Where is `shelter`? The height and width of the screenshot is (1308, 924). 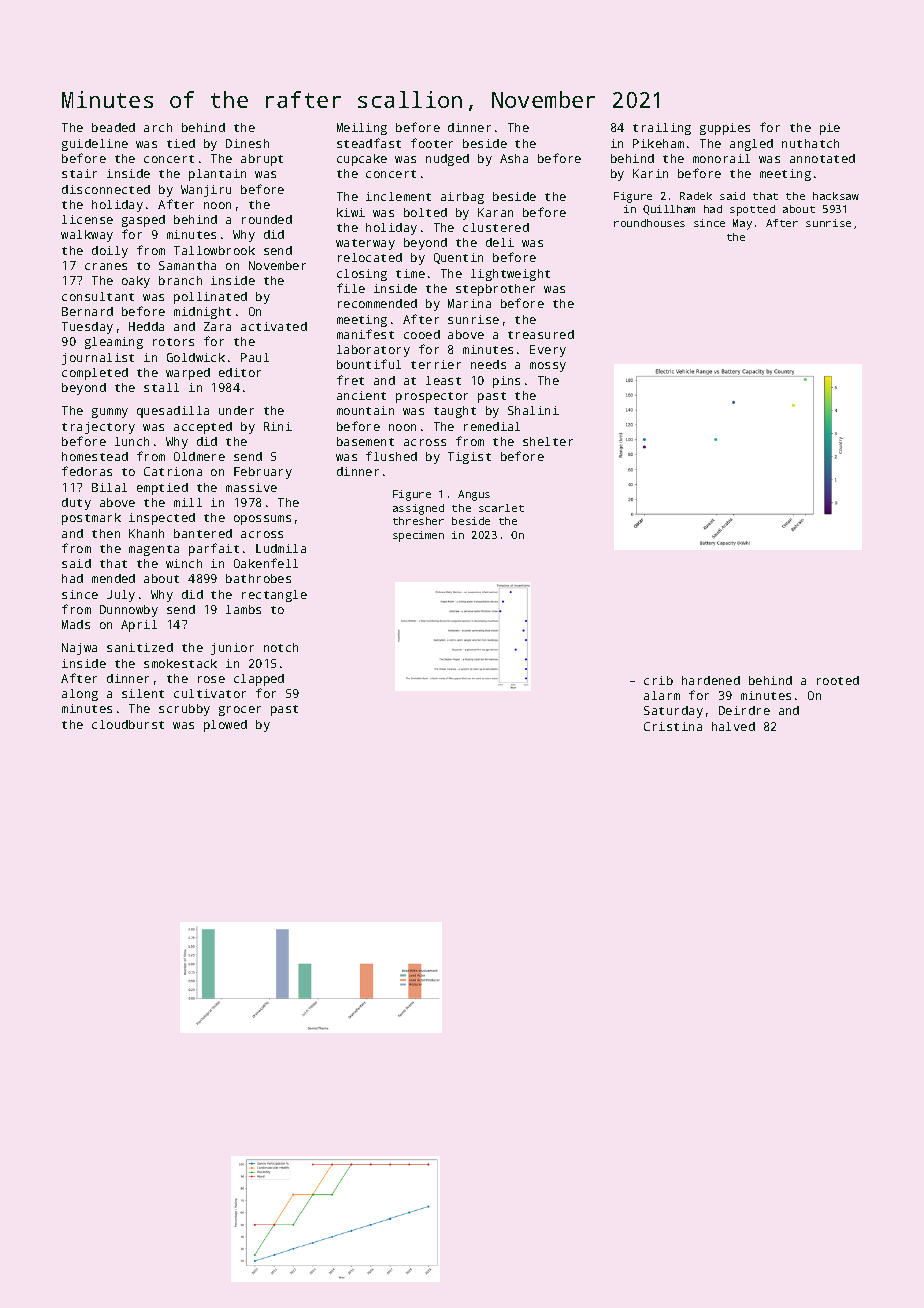 shelter is located at coordinates (548, 441).
